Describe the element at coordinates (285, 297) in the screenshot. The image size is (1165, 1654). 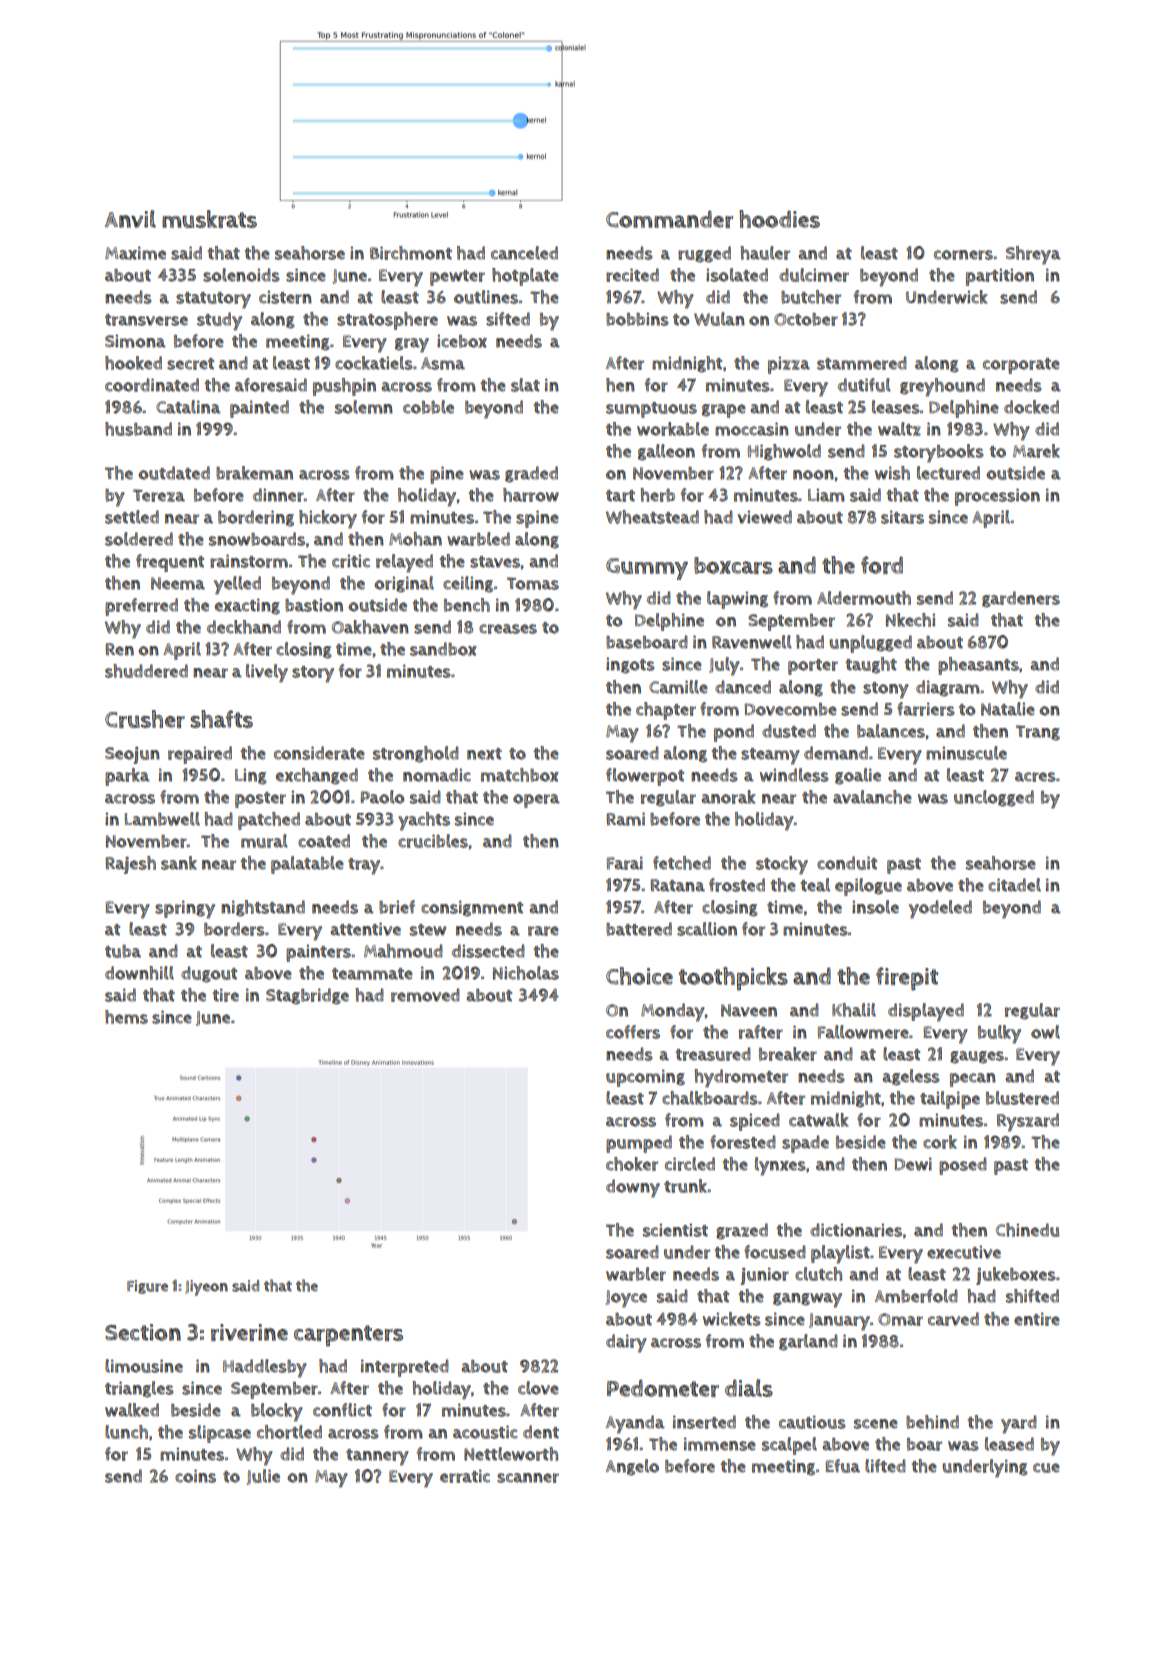
I see `cistern` at that location.
